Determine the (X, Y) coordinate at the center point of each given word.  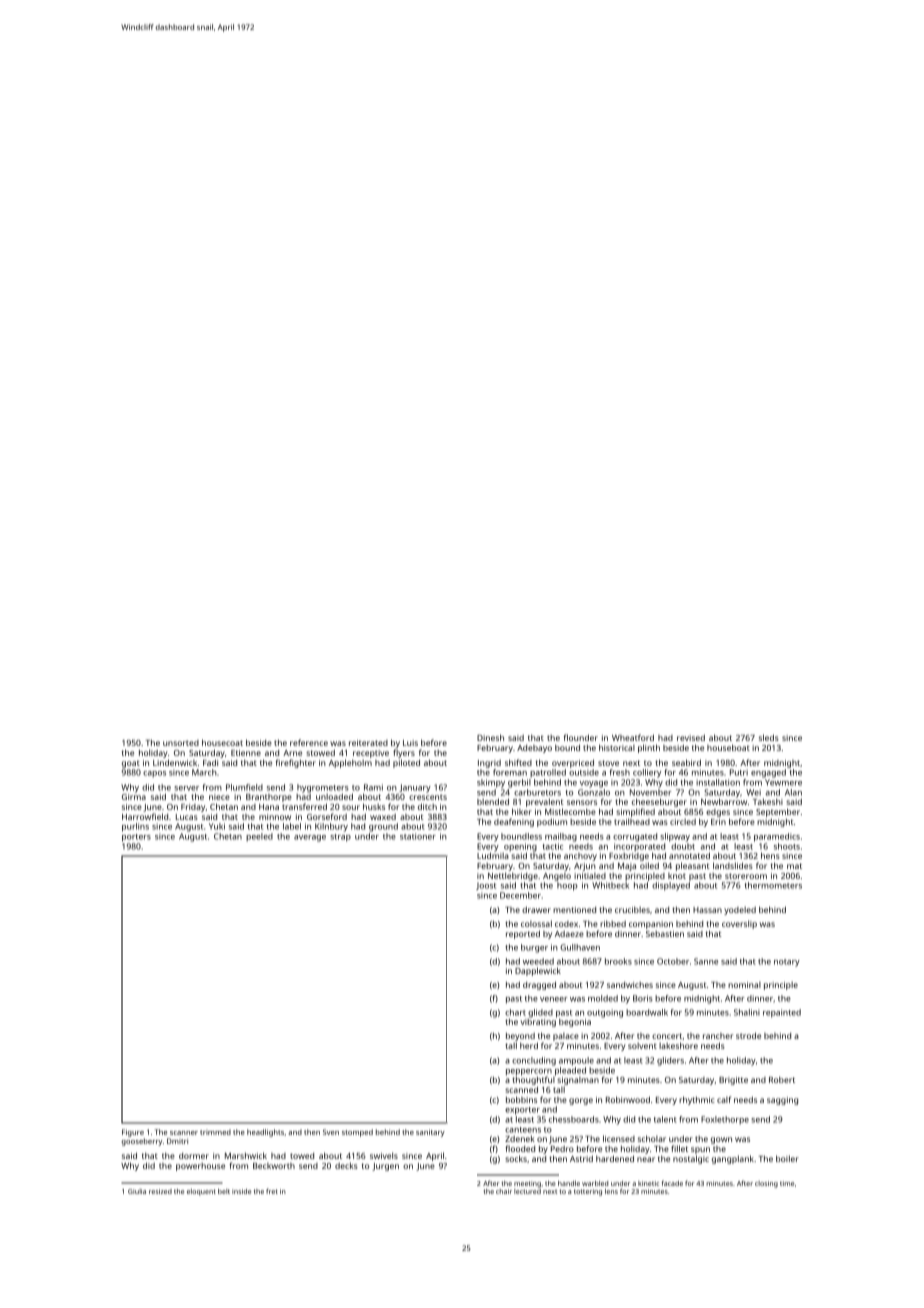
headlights (265, 1133)
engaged (768, 773)
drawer (536, 909)
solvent (642, 1046)
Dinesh (490, 737)
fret (272, 1191)
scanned (521, 1089)
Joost (486, 886)
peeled (259, 837)
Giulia (137, 1191)
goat (131, 764)
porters (136, 838)
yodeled (740, 911)
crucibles (632, 910)
